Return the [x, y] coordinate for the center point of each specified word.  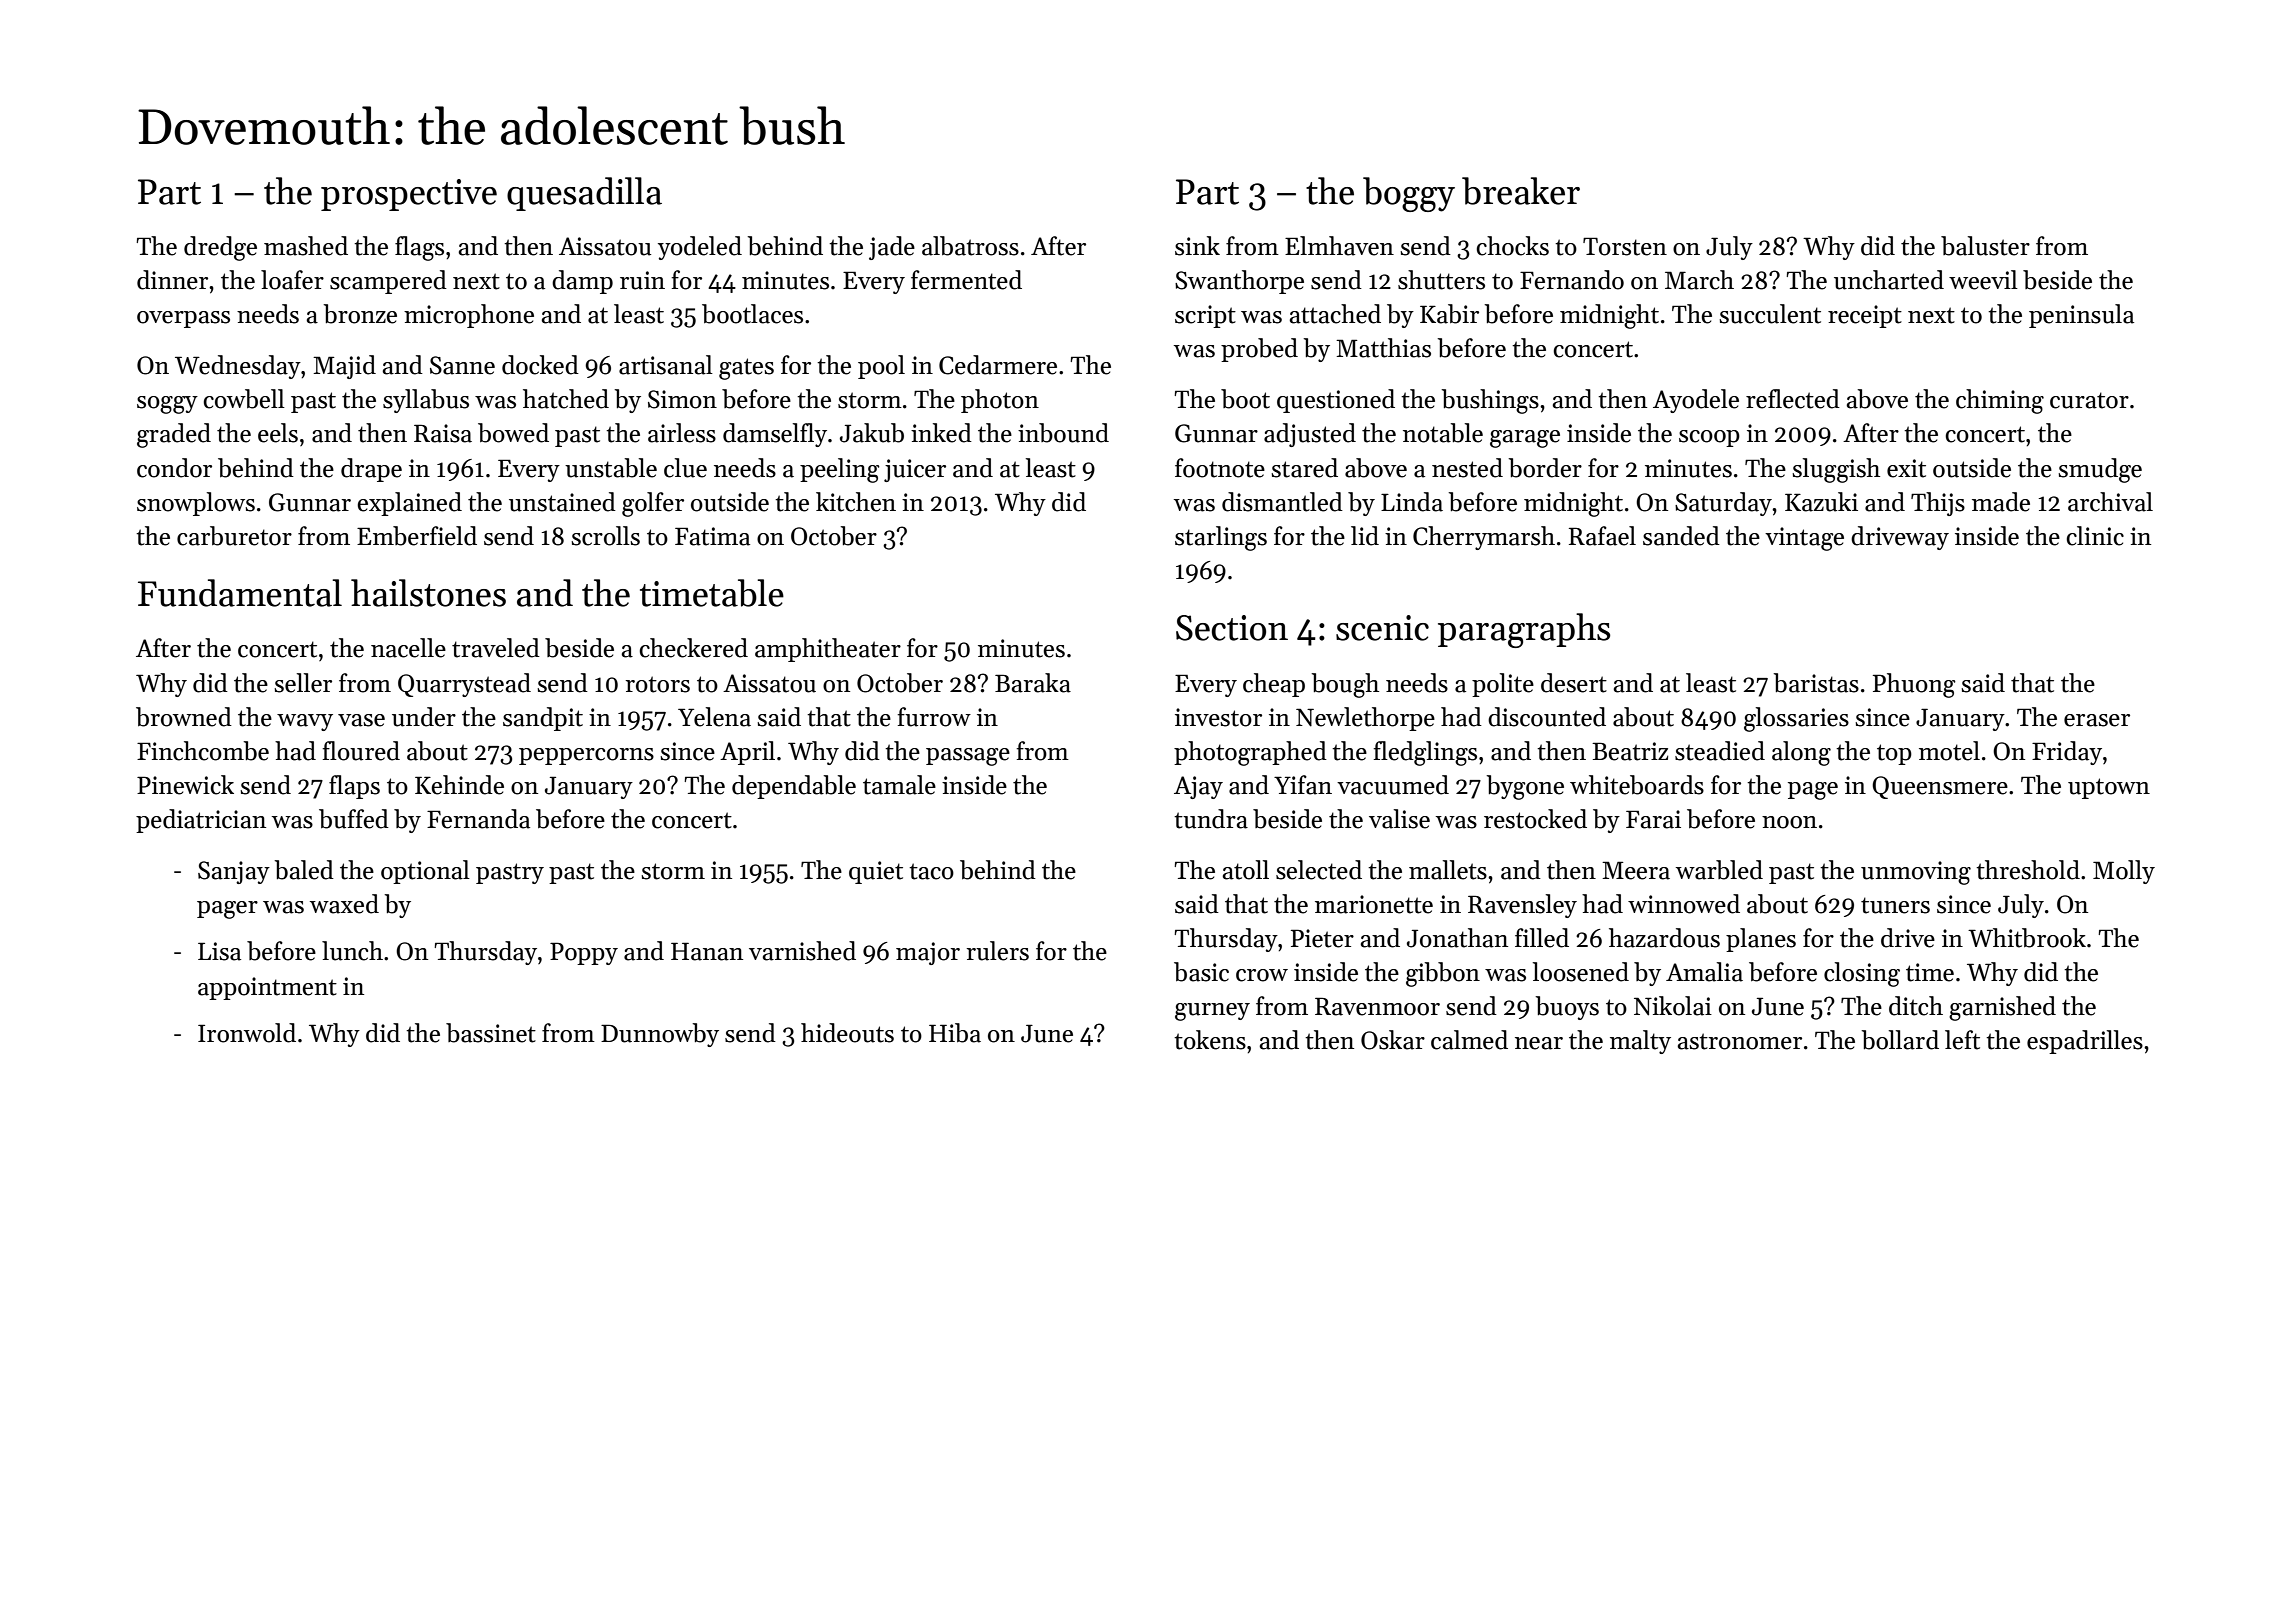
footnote [1220, 468]
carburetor [234, 536]
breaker [1521, 191]
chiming [2000, 401]
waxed [344, 904]
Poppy [584, 953]
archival [2110, 502]
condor [174, 468]
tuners [1895, 905]
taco [931, 871]
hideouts [847, 1033]
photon [1000, 401]
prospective [409, 195]
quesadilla [584, 194]
